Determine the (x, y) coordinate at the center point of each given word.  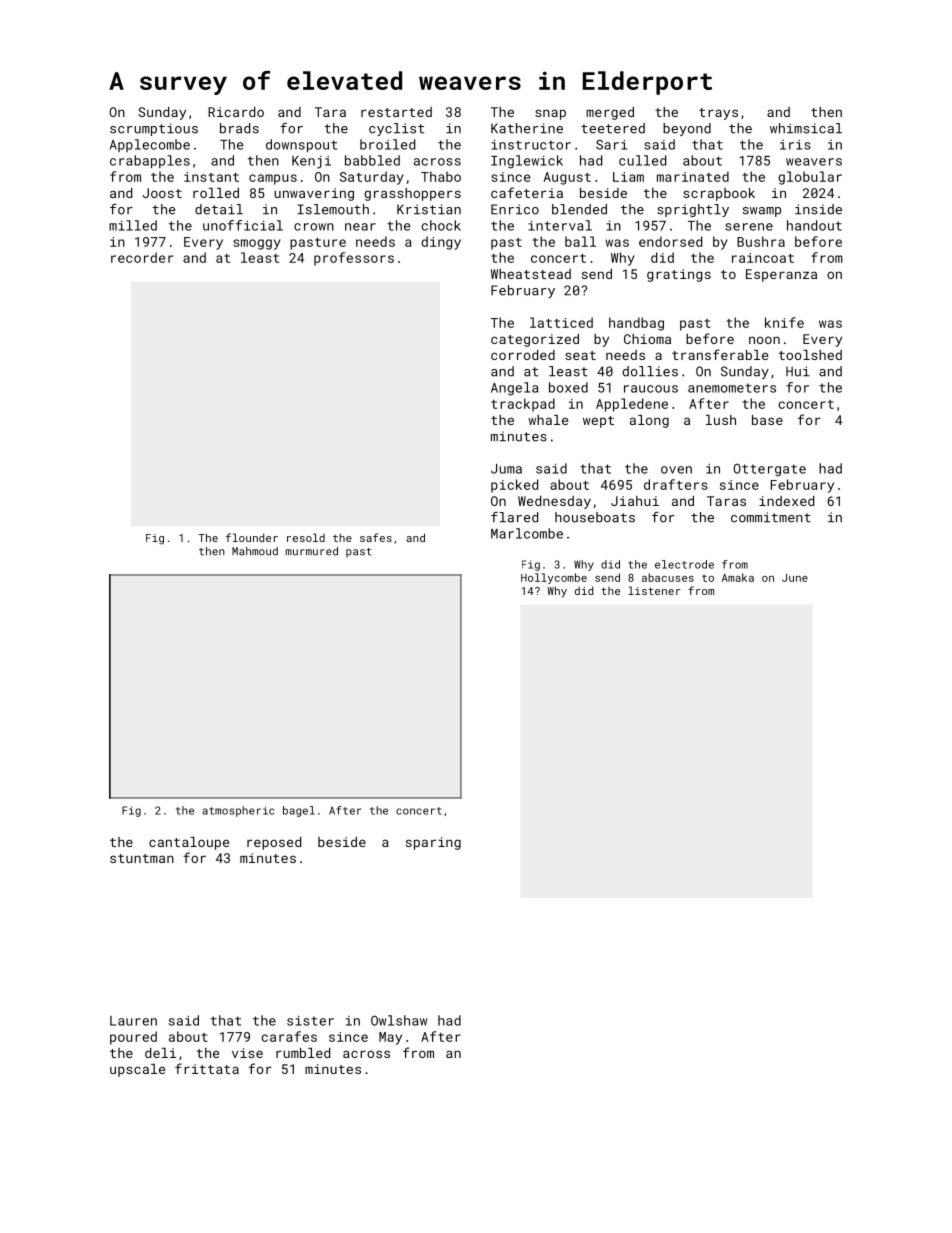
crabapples (150, 162)
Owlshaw (399, 1020)
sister (310, 1021)
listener (654, 590)
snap (550, 114)
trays (718, 114)
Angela (514, 389)
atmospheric (238, 811)
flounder (252, 537)
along (649, 421)
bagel (299, 811)
